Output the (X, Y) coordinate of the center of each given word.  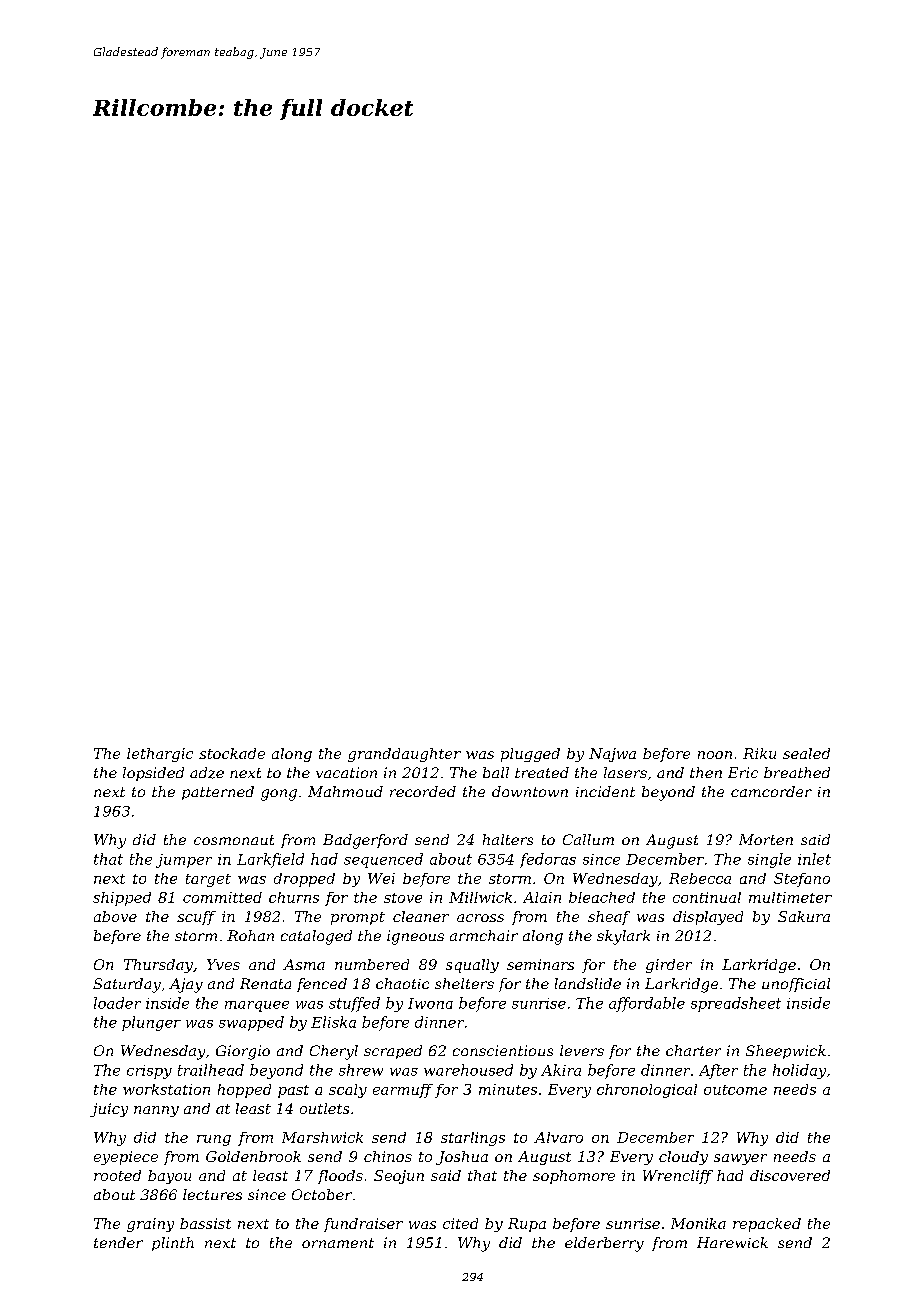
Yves (223, 964)
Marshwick (322, 1137)
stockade (232, 753)
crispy (149, 1072)
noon (715, 755)
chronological (647, 1091)
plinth (173, 1244)
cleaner (421, 916)
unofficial (796, 985)
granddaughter (404, 755)
